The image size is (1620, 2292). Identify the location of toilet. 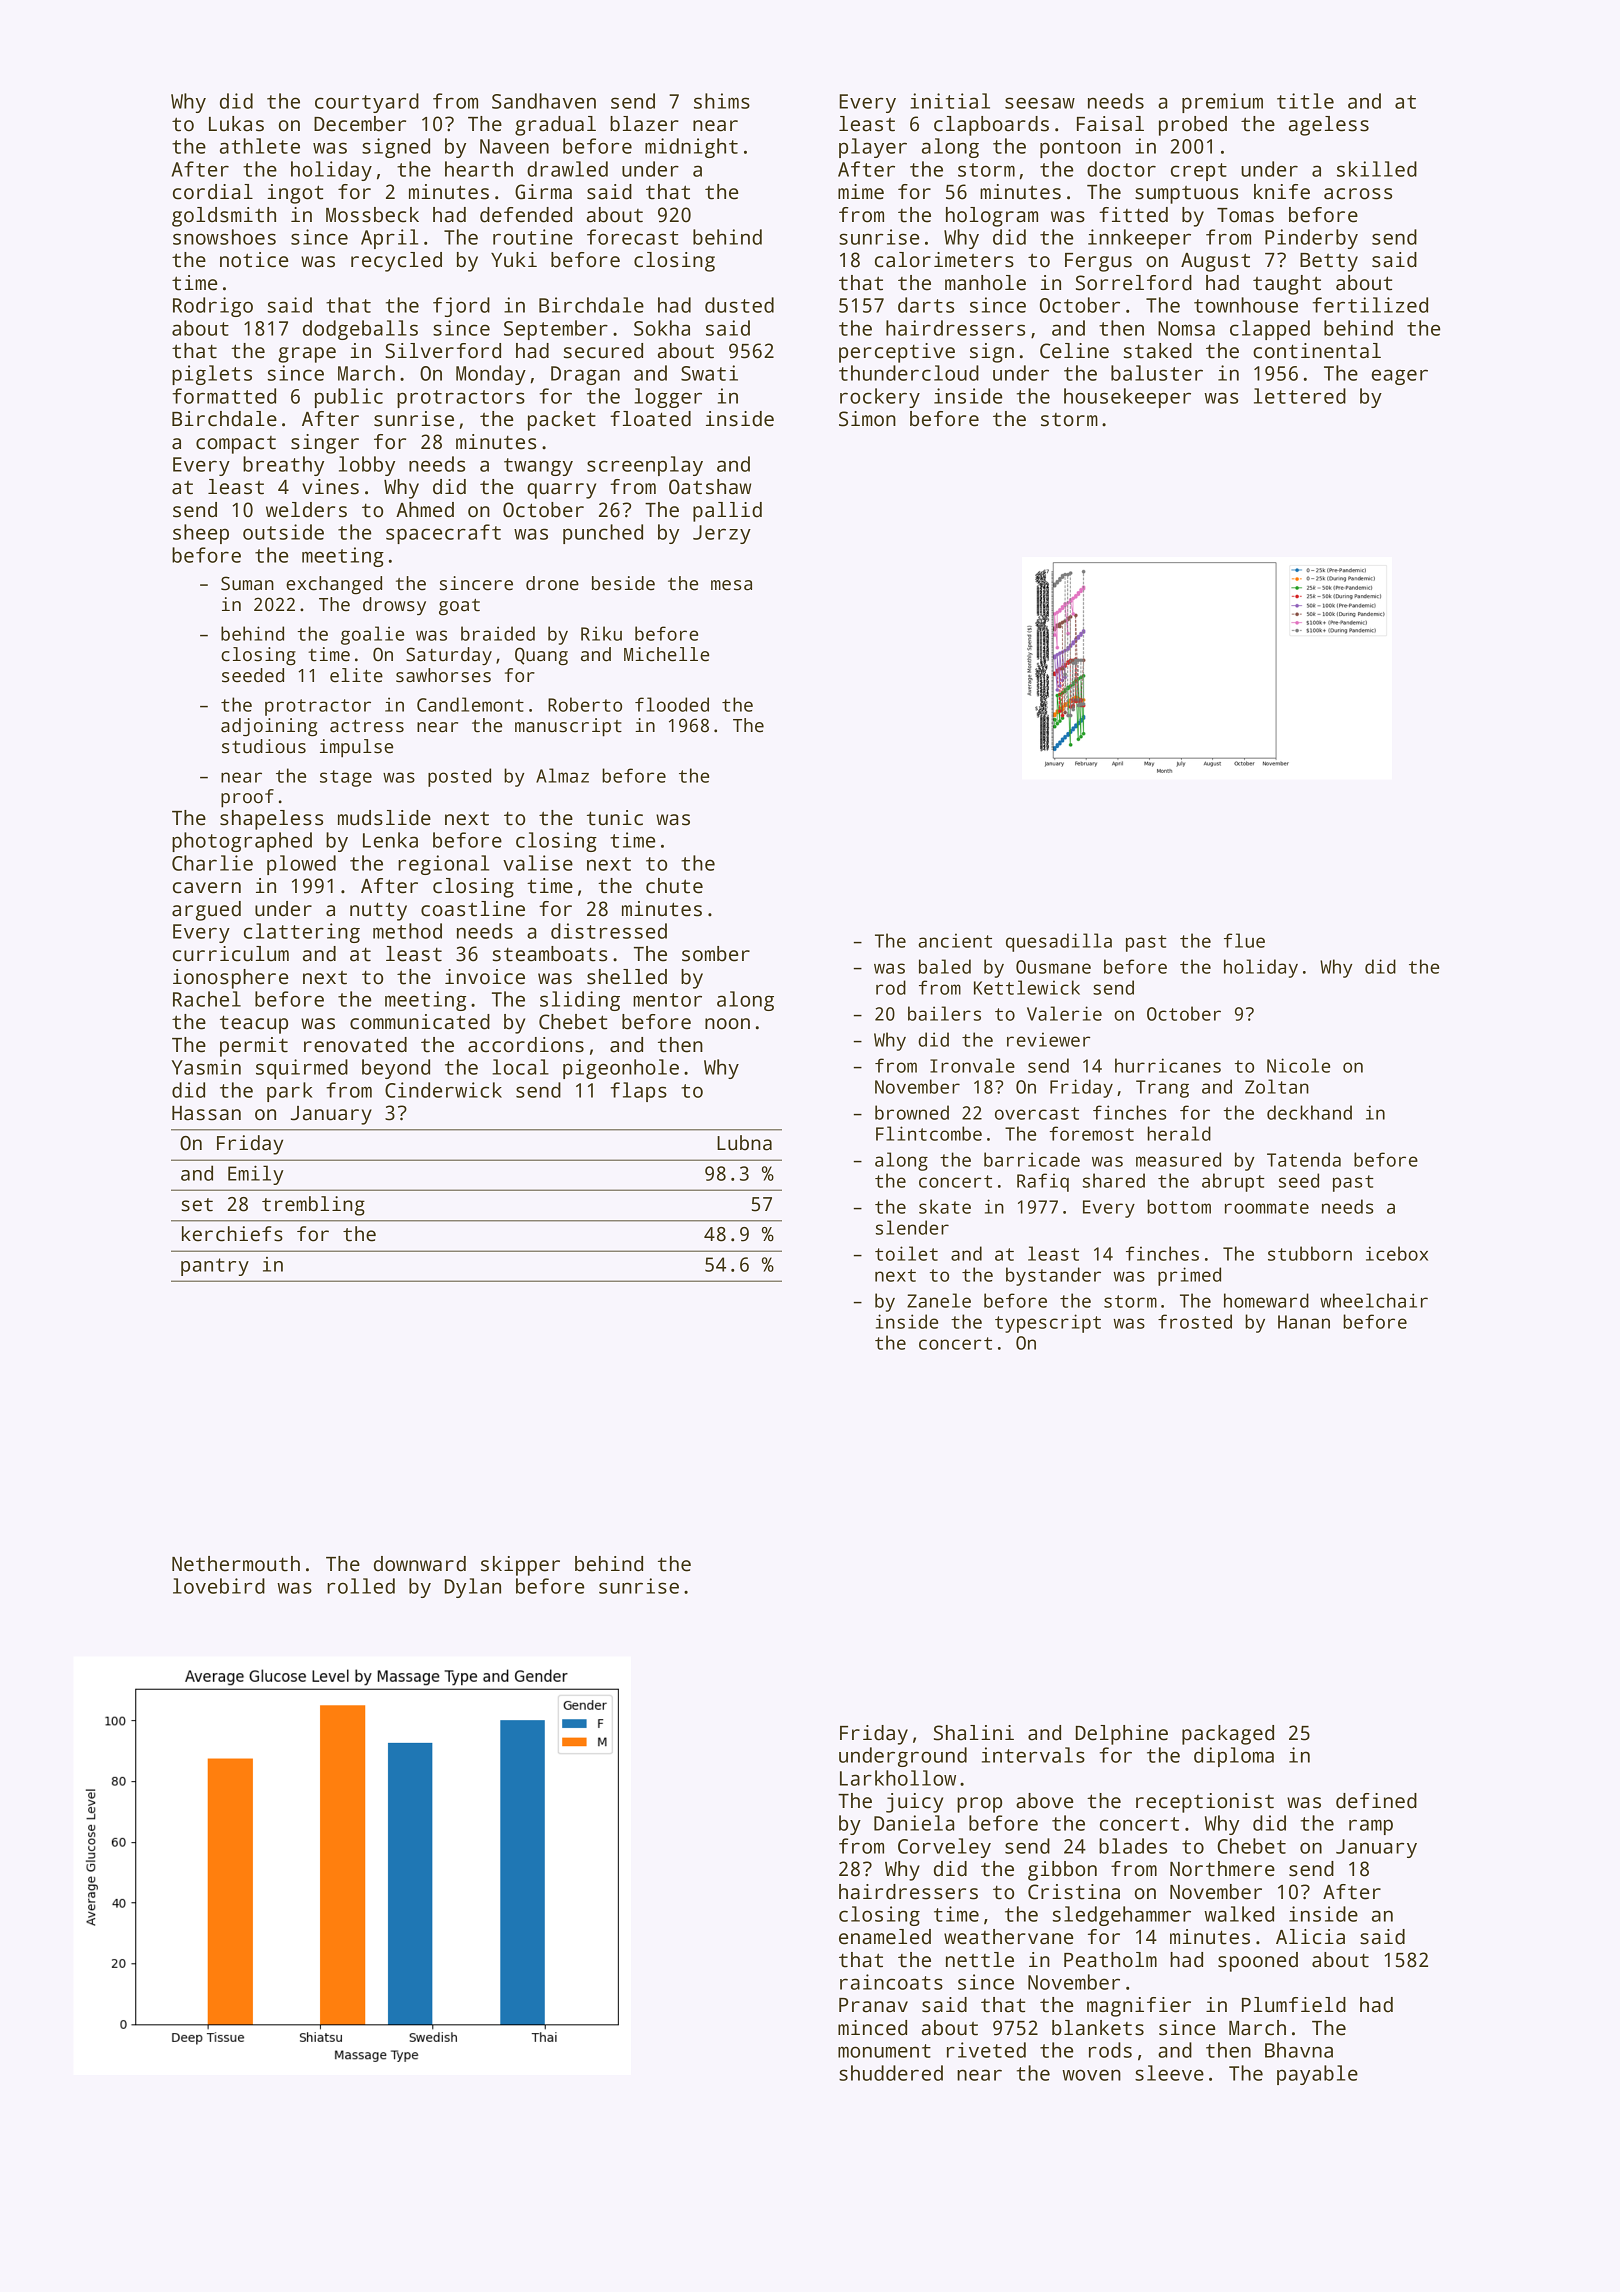
(906, 1253).
